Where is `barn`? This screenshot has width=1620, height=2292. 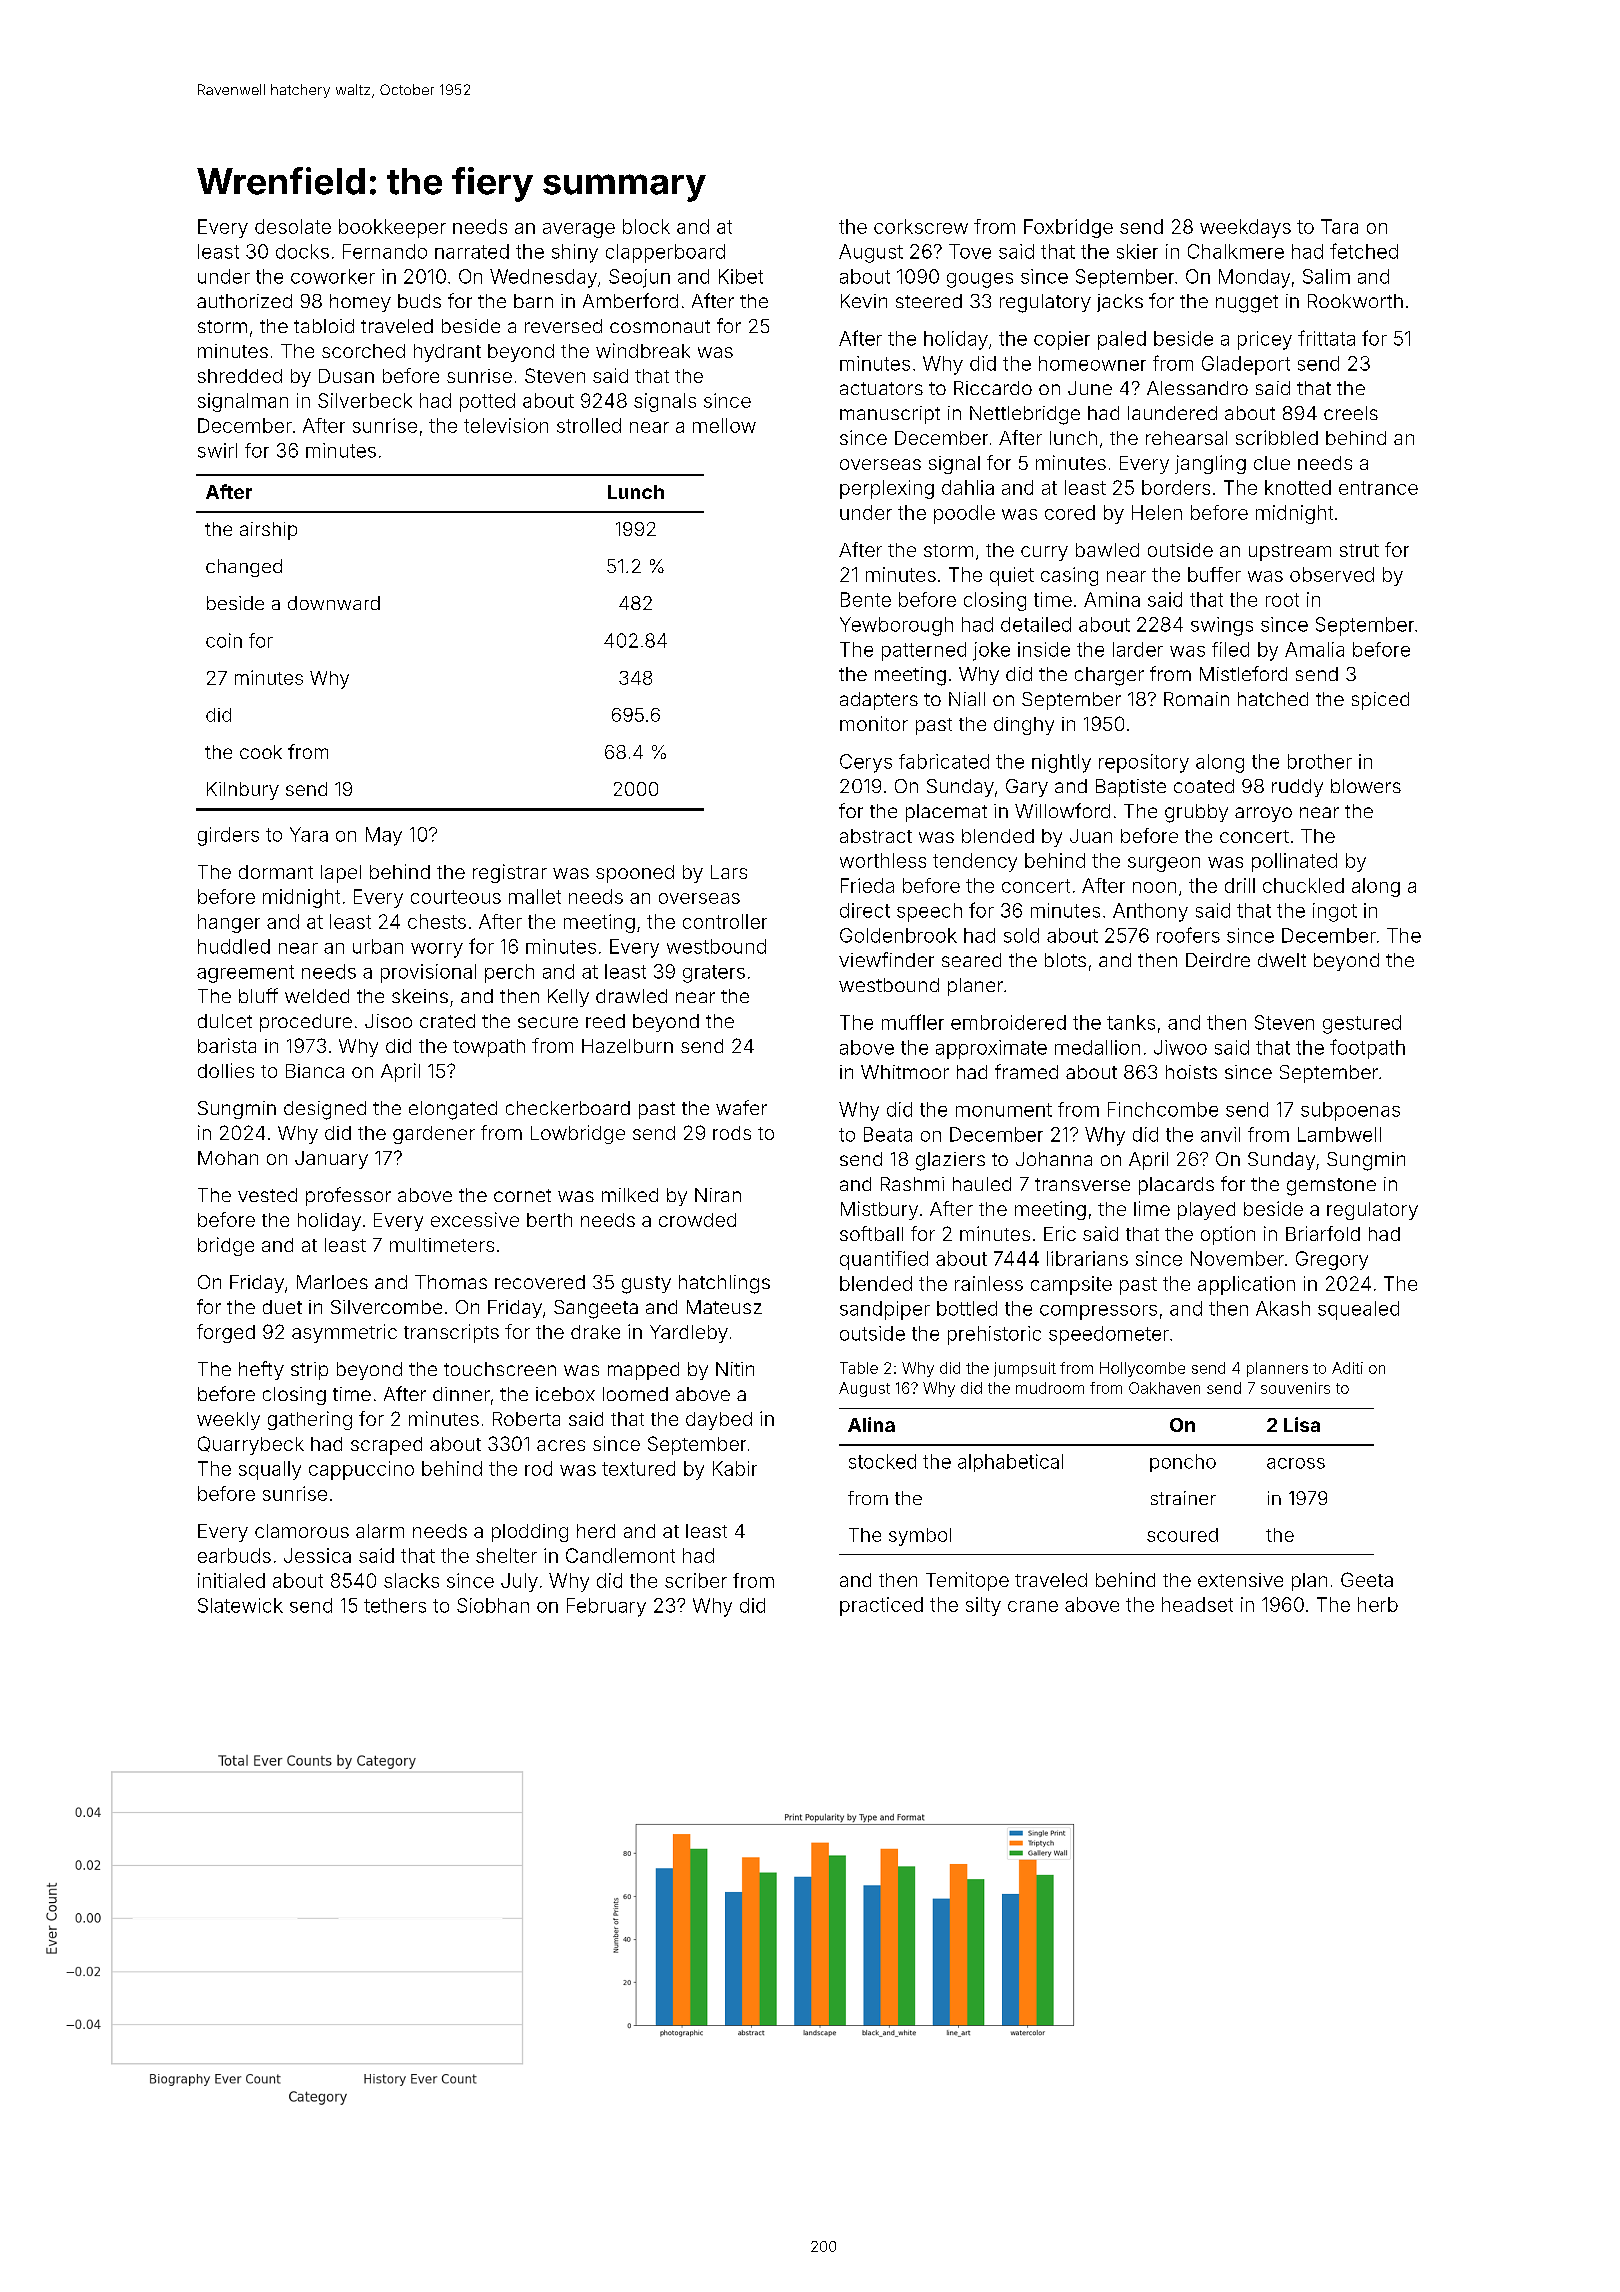 barn is located at coordinates (533, 301).
